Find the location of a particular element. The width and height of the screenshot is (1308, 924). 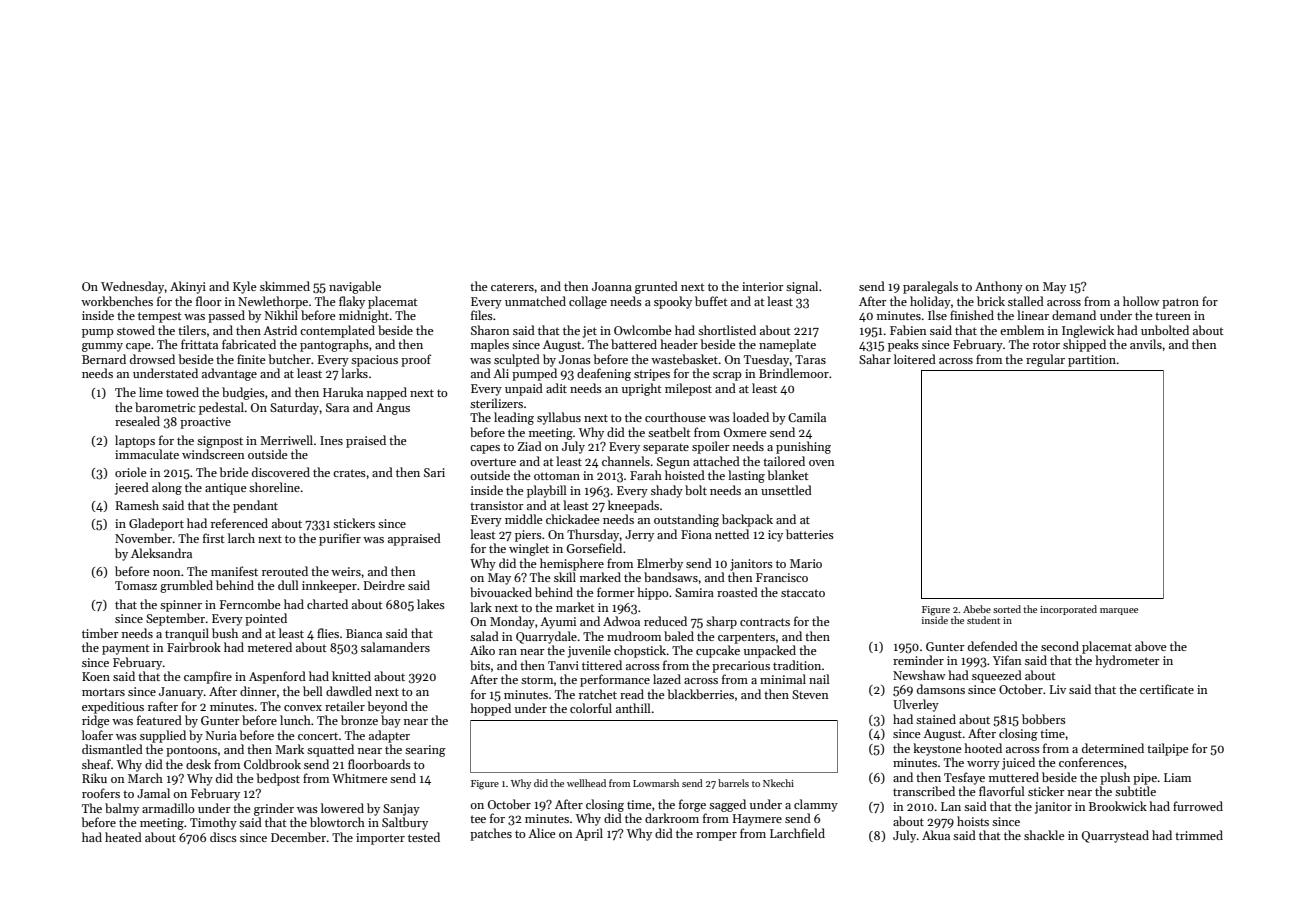

contracts is located at coordinates (765, 622).
